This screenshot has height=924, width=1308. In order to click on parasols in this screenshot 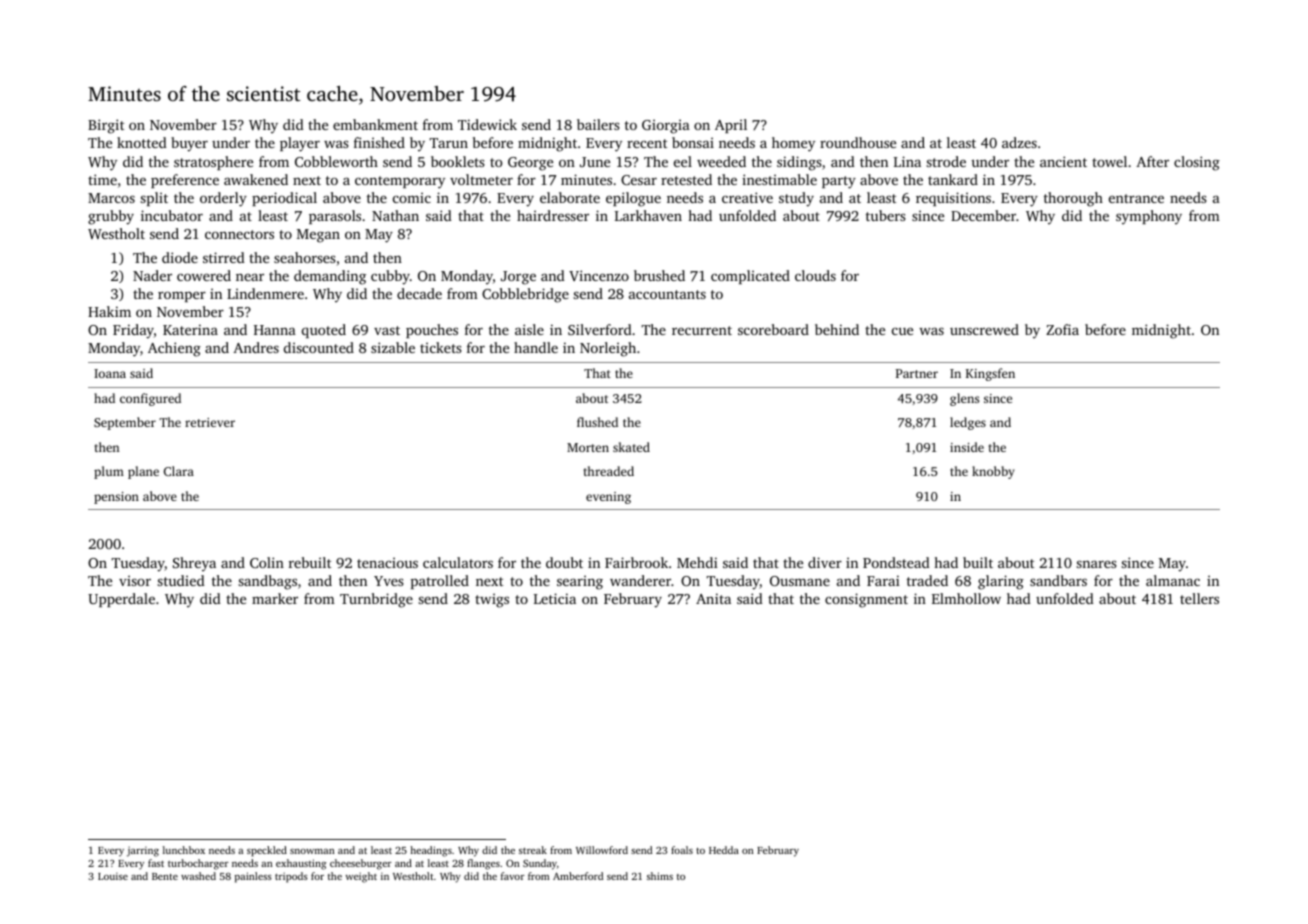, I will do `click(335, 217)`.
